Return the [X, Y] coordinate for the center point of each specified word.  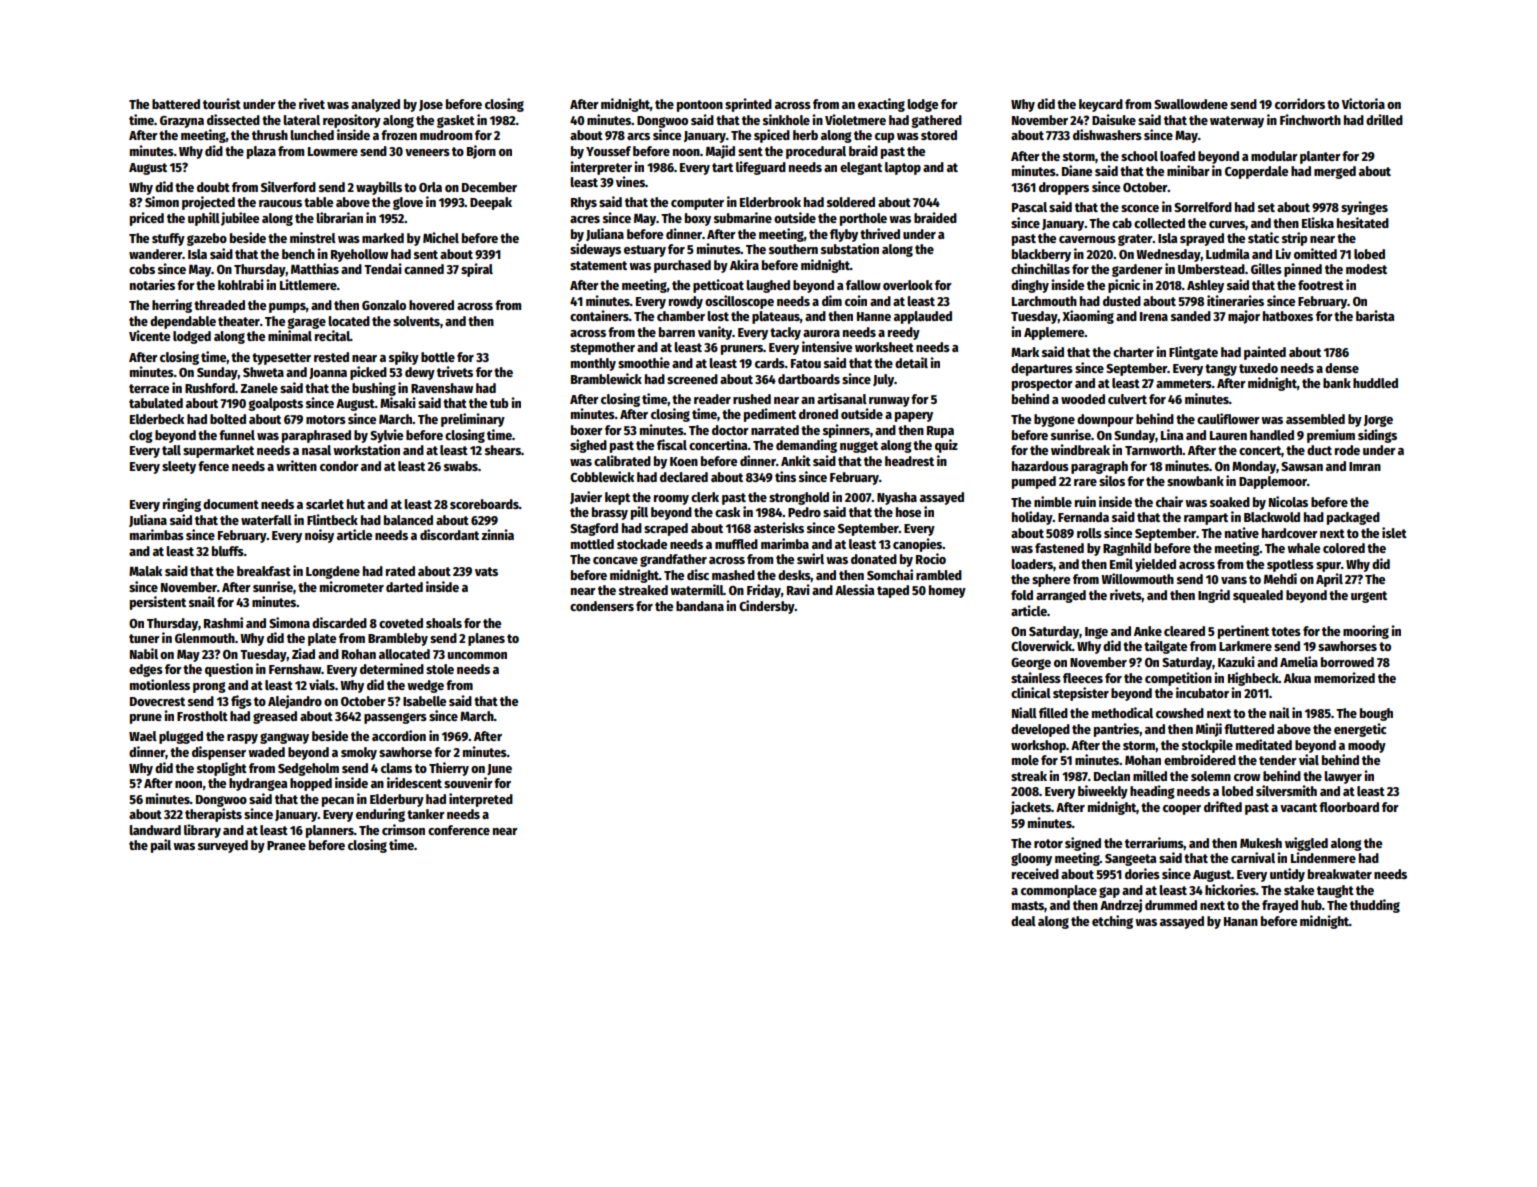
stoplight [222, 769]
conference [459, 830]
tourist [222, 103]
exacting [881, 105]
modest [1366, 269]
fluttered [1249, 729]
